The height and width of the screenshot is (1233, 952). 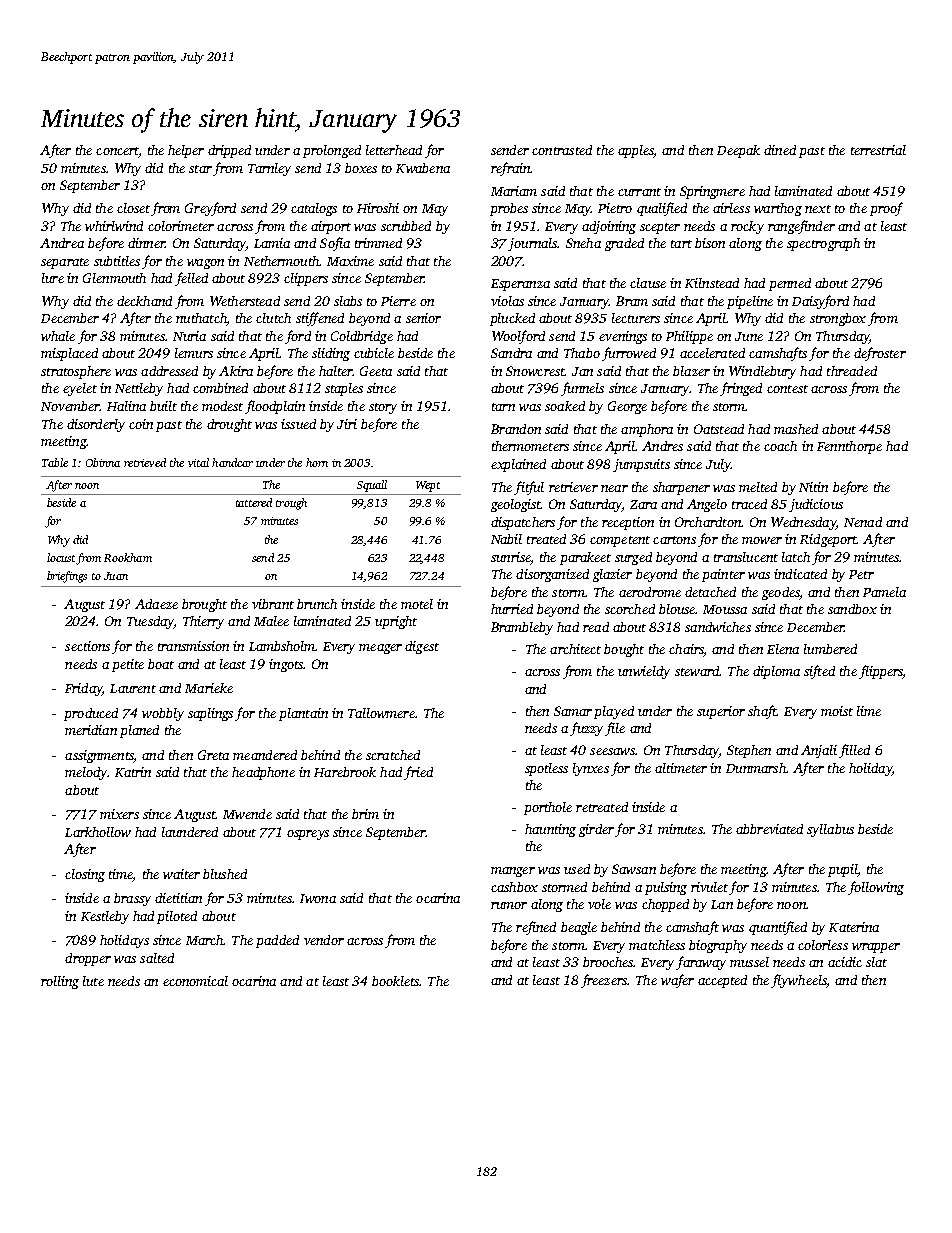 I want to click on halter, so click(x=335, y=371).
